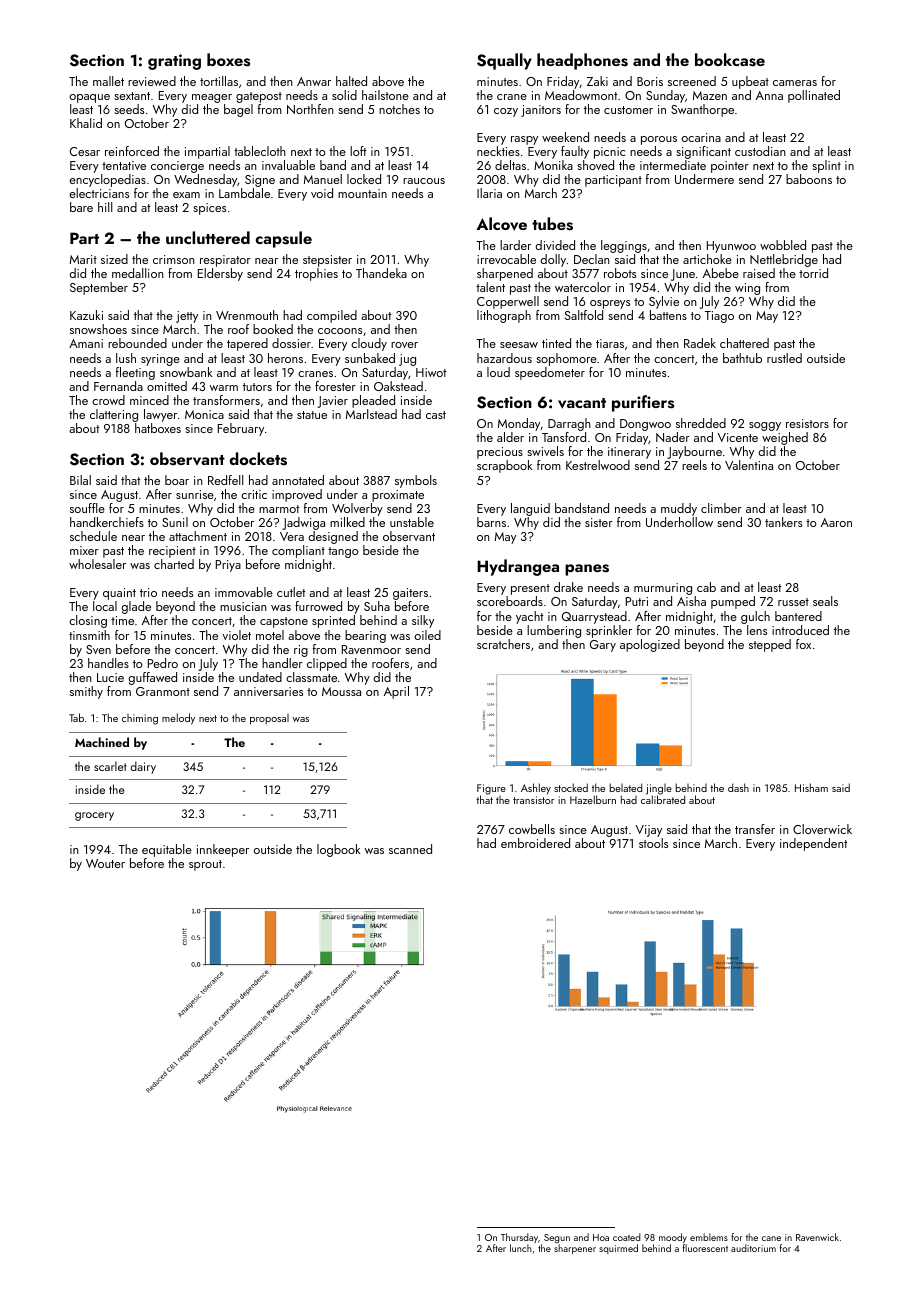 This image has height=1308, width=924. I want to click on sharpener, so click(575, 1249).
